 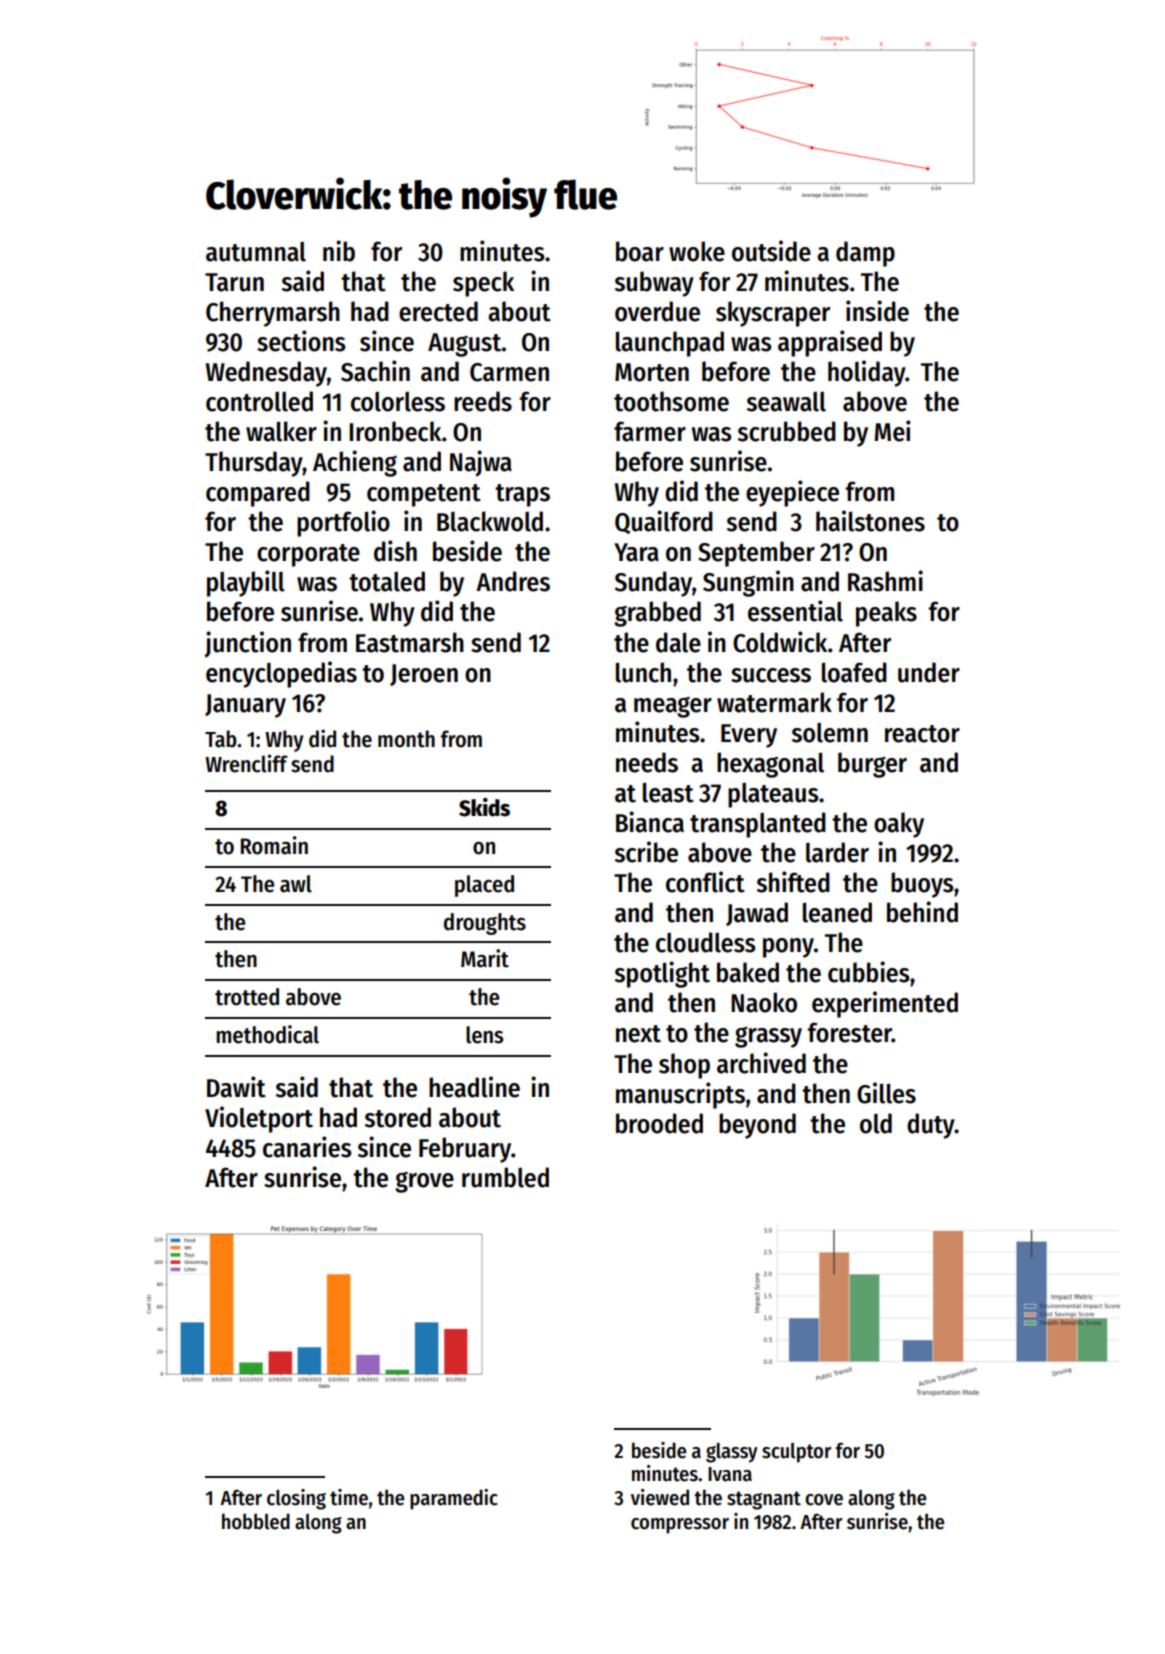 What do you see at coordinates (640, 251) in the screenshot?
I see `boar` at bounding box center [640, 251].
